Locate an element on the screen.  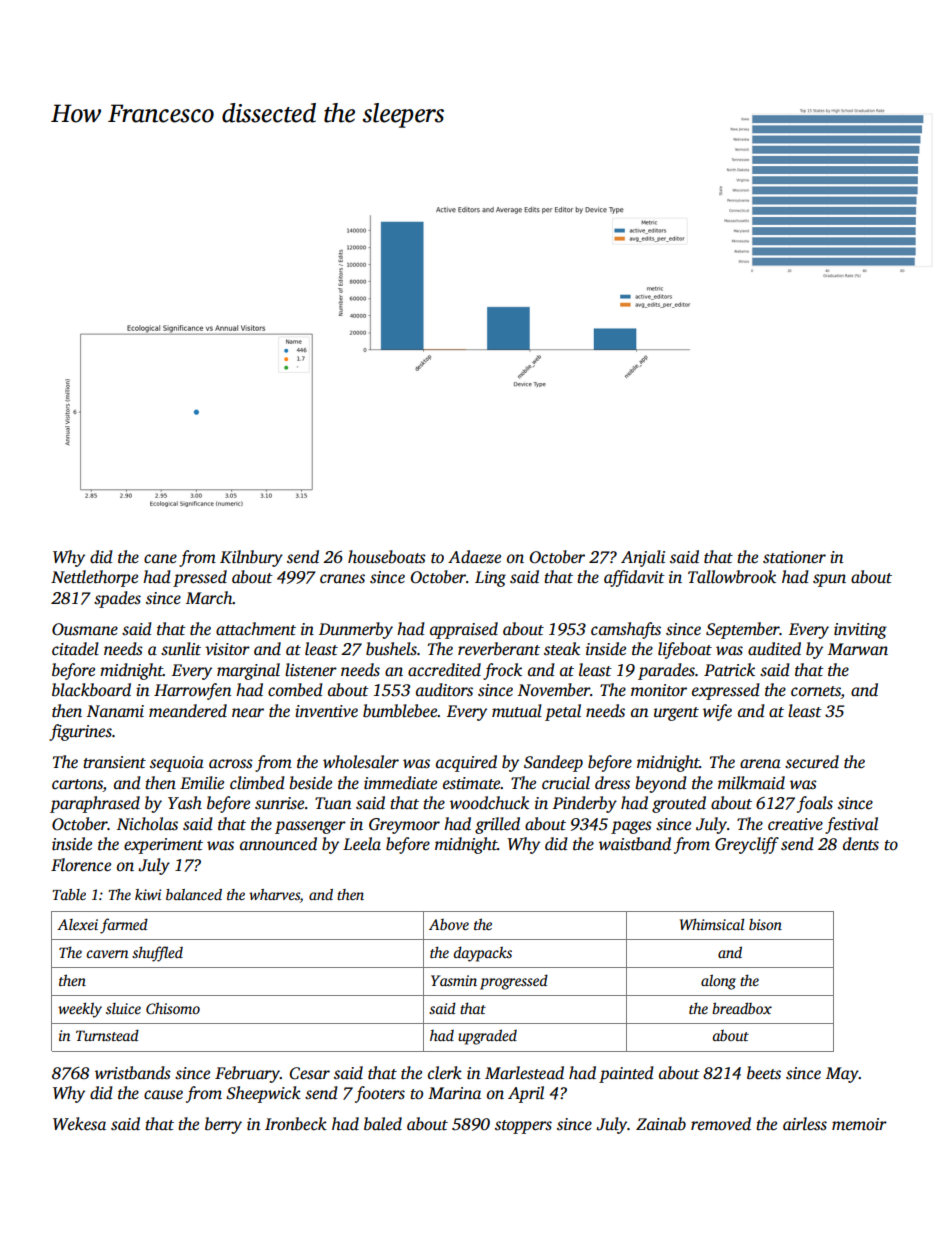
cane is located at coordinates (160, 559).
